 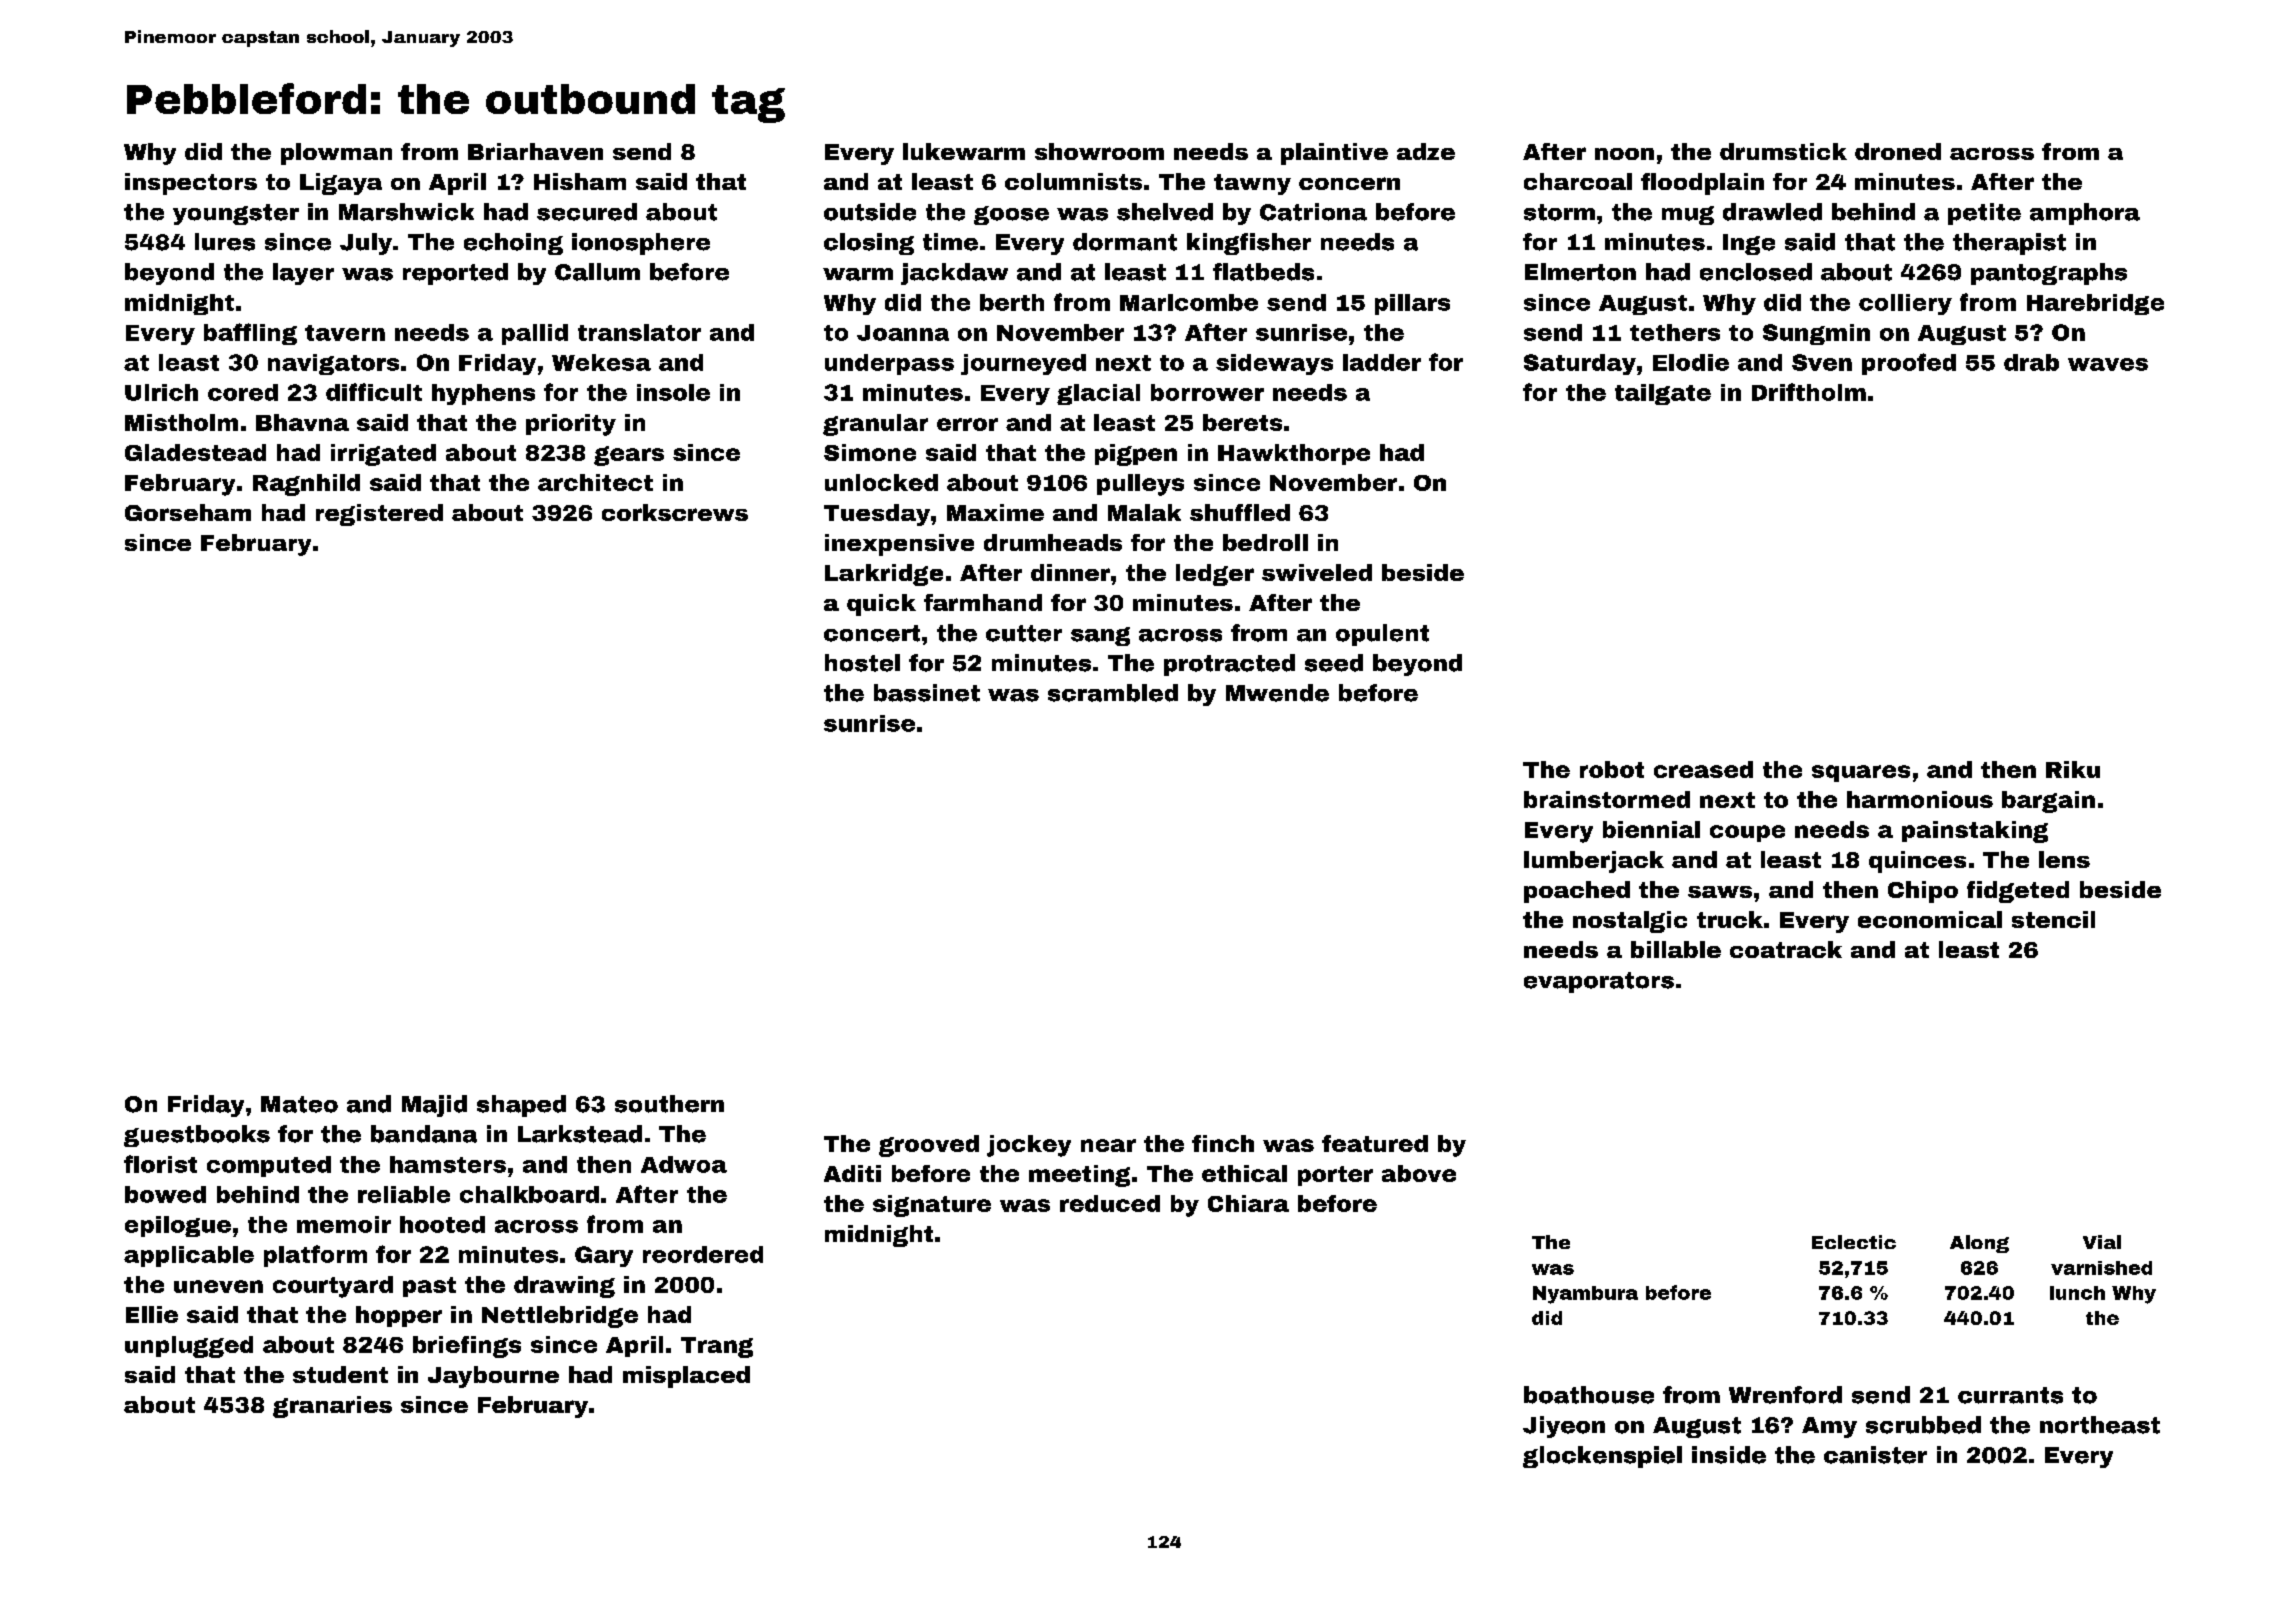 I want to click on echoing, so click(x=513, y=244).
